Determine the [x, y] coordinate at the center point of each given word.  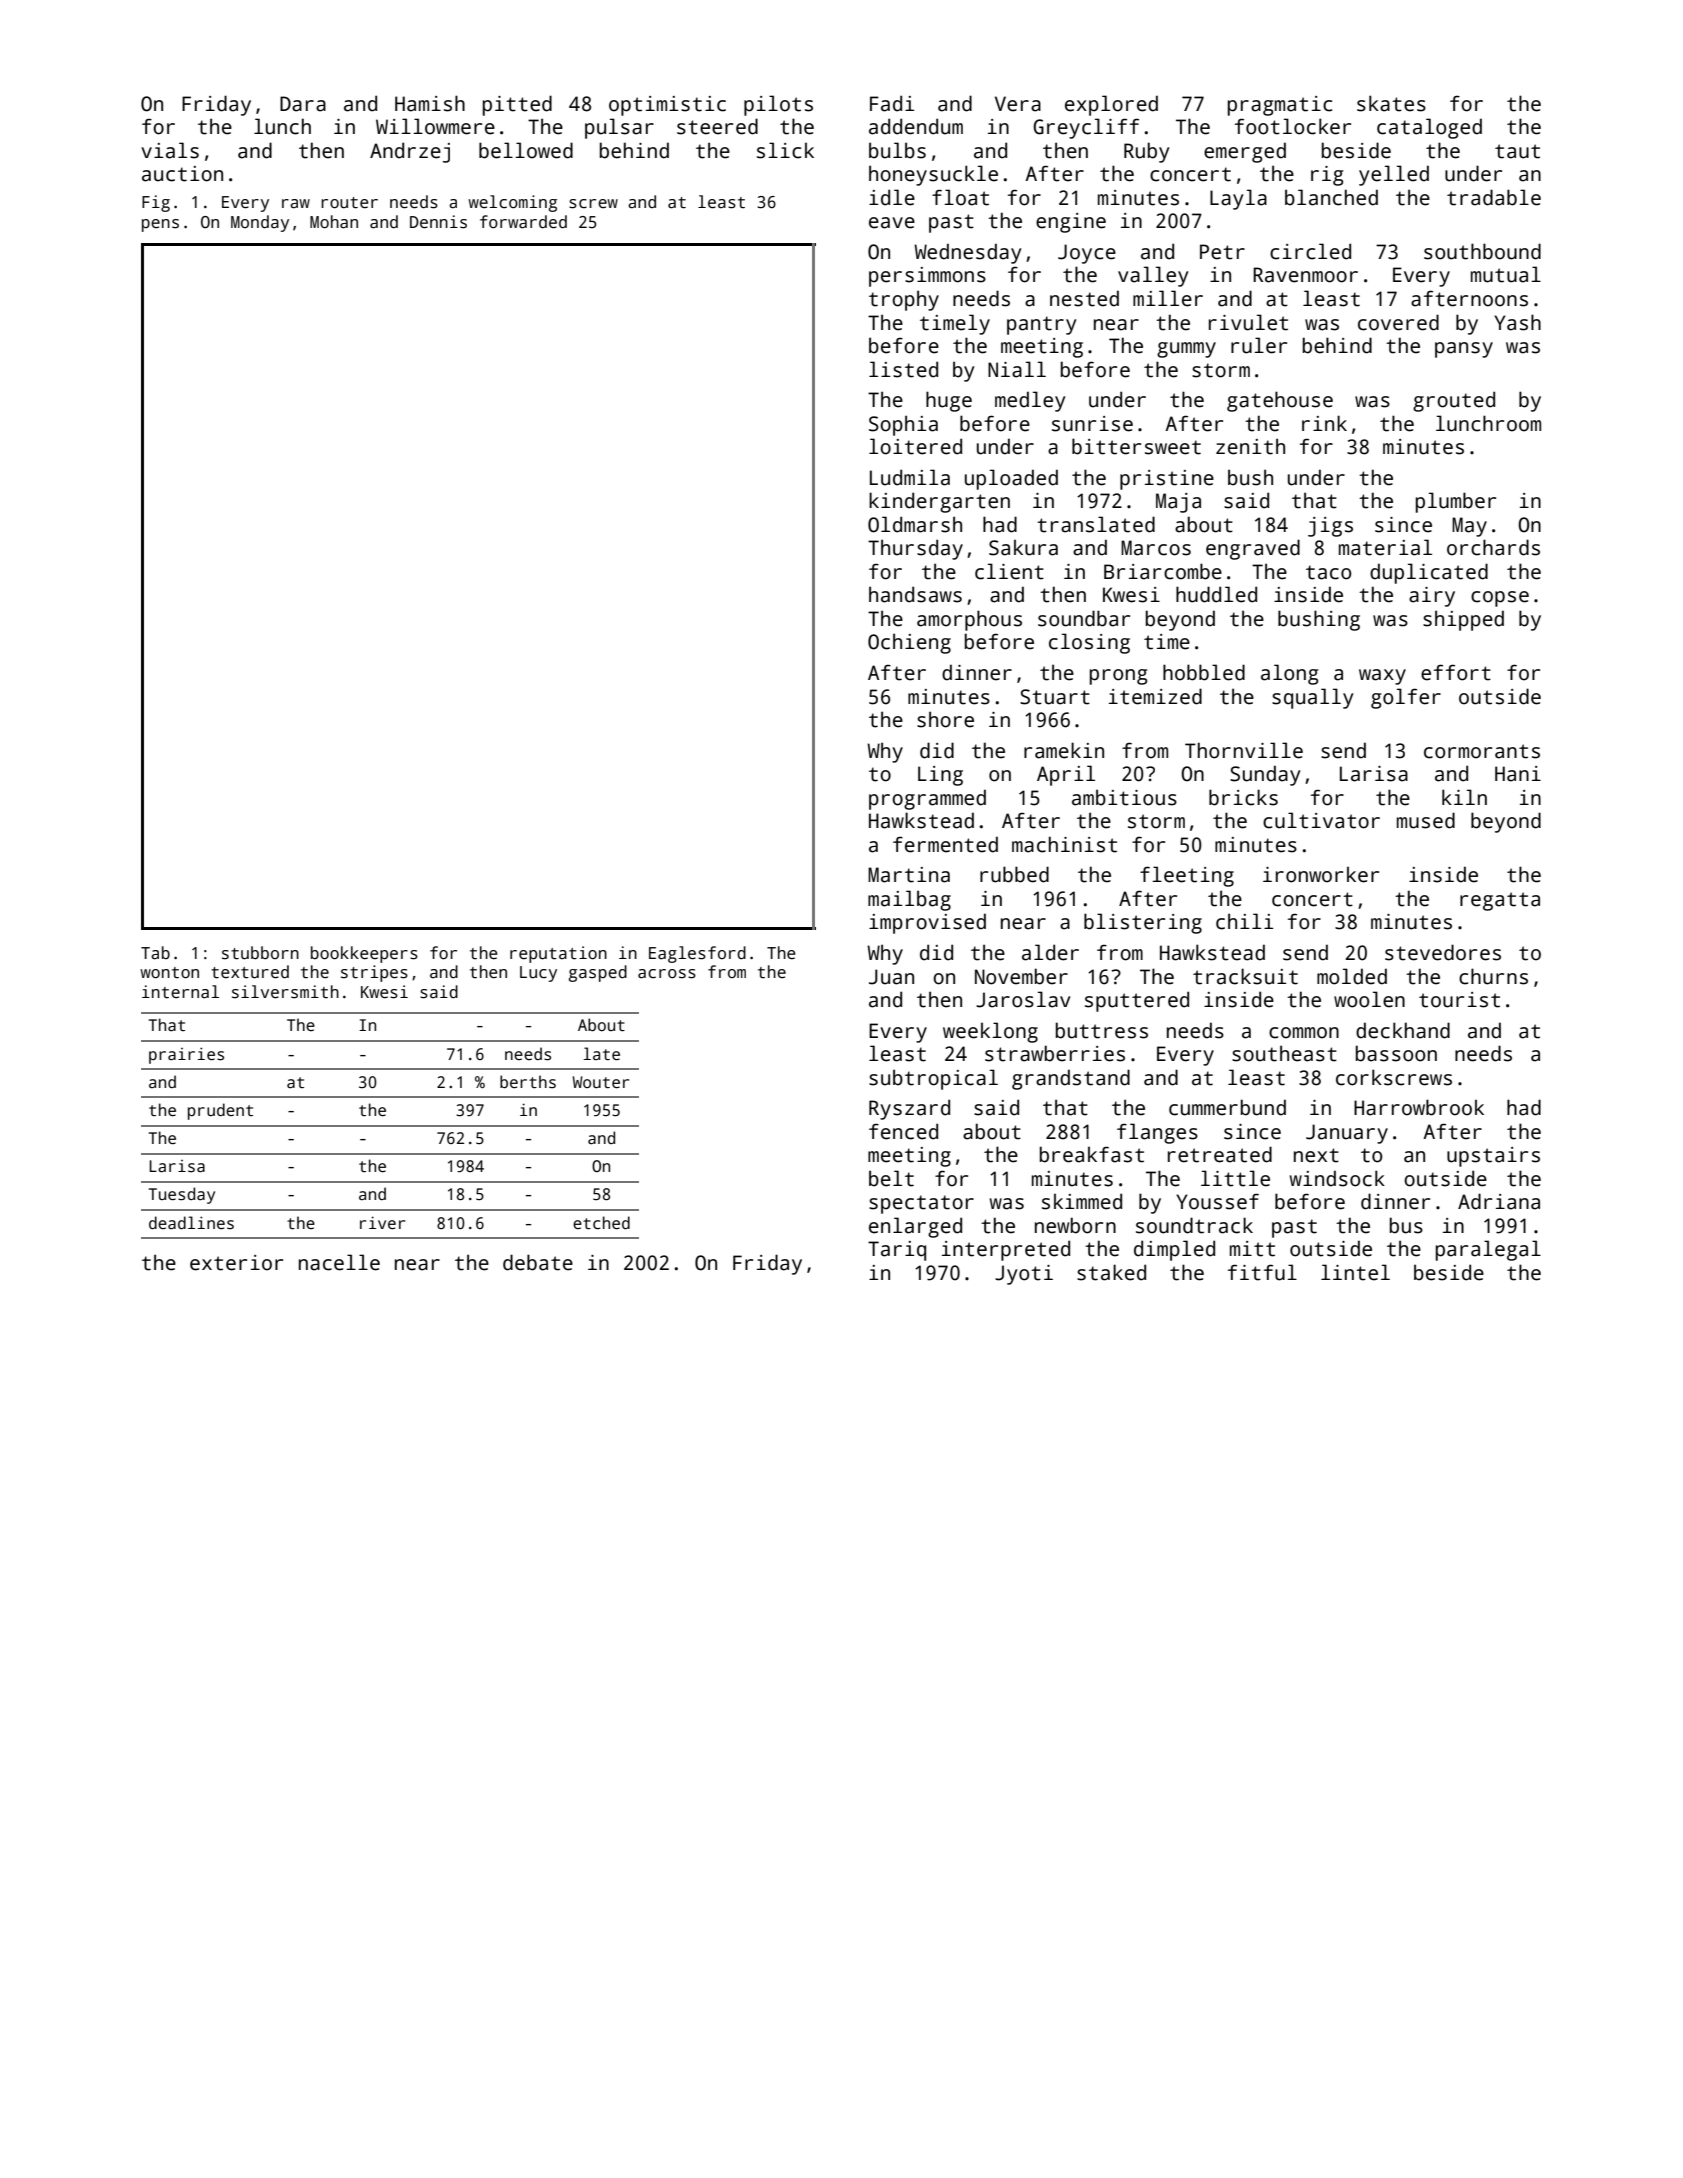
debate [538, 1262]
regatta [1500, 901]
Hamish [430, 103]
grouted [1454, 401]
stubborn [260, 953]
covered [1398, 322]
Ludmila [910, 477]
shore [945, 719]
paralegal [1488, 1250]
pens [160, 225]
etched [601, 1223]
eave [892, 223]
